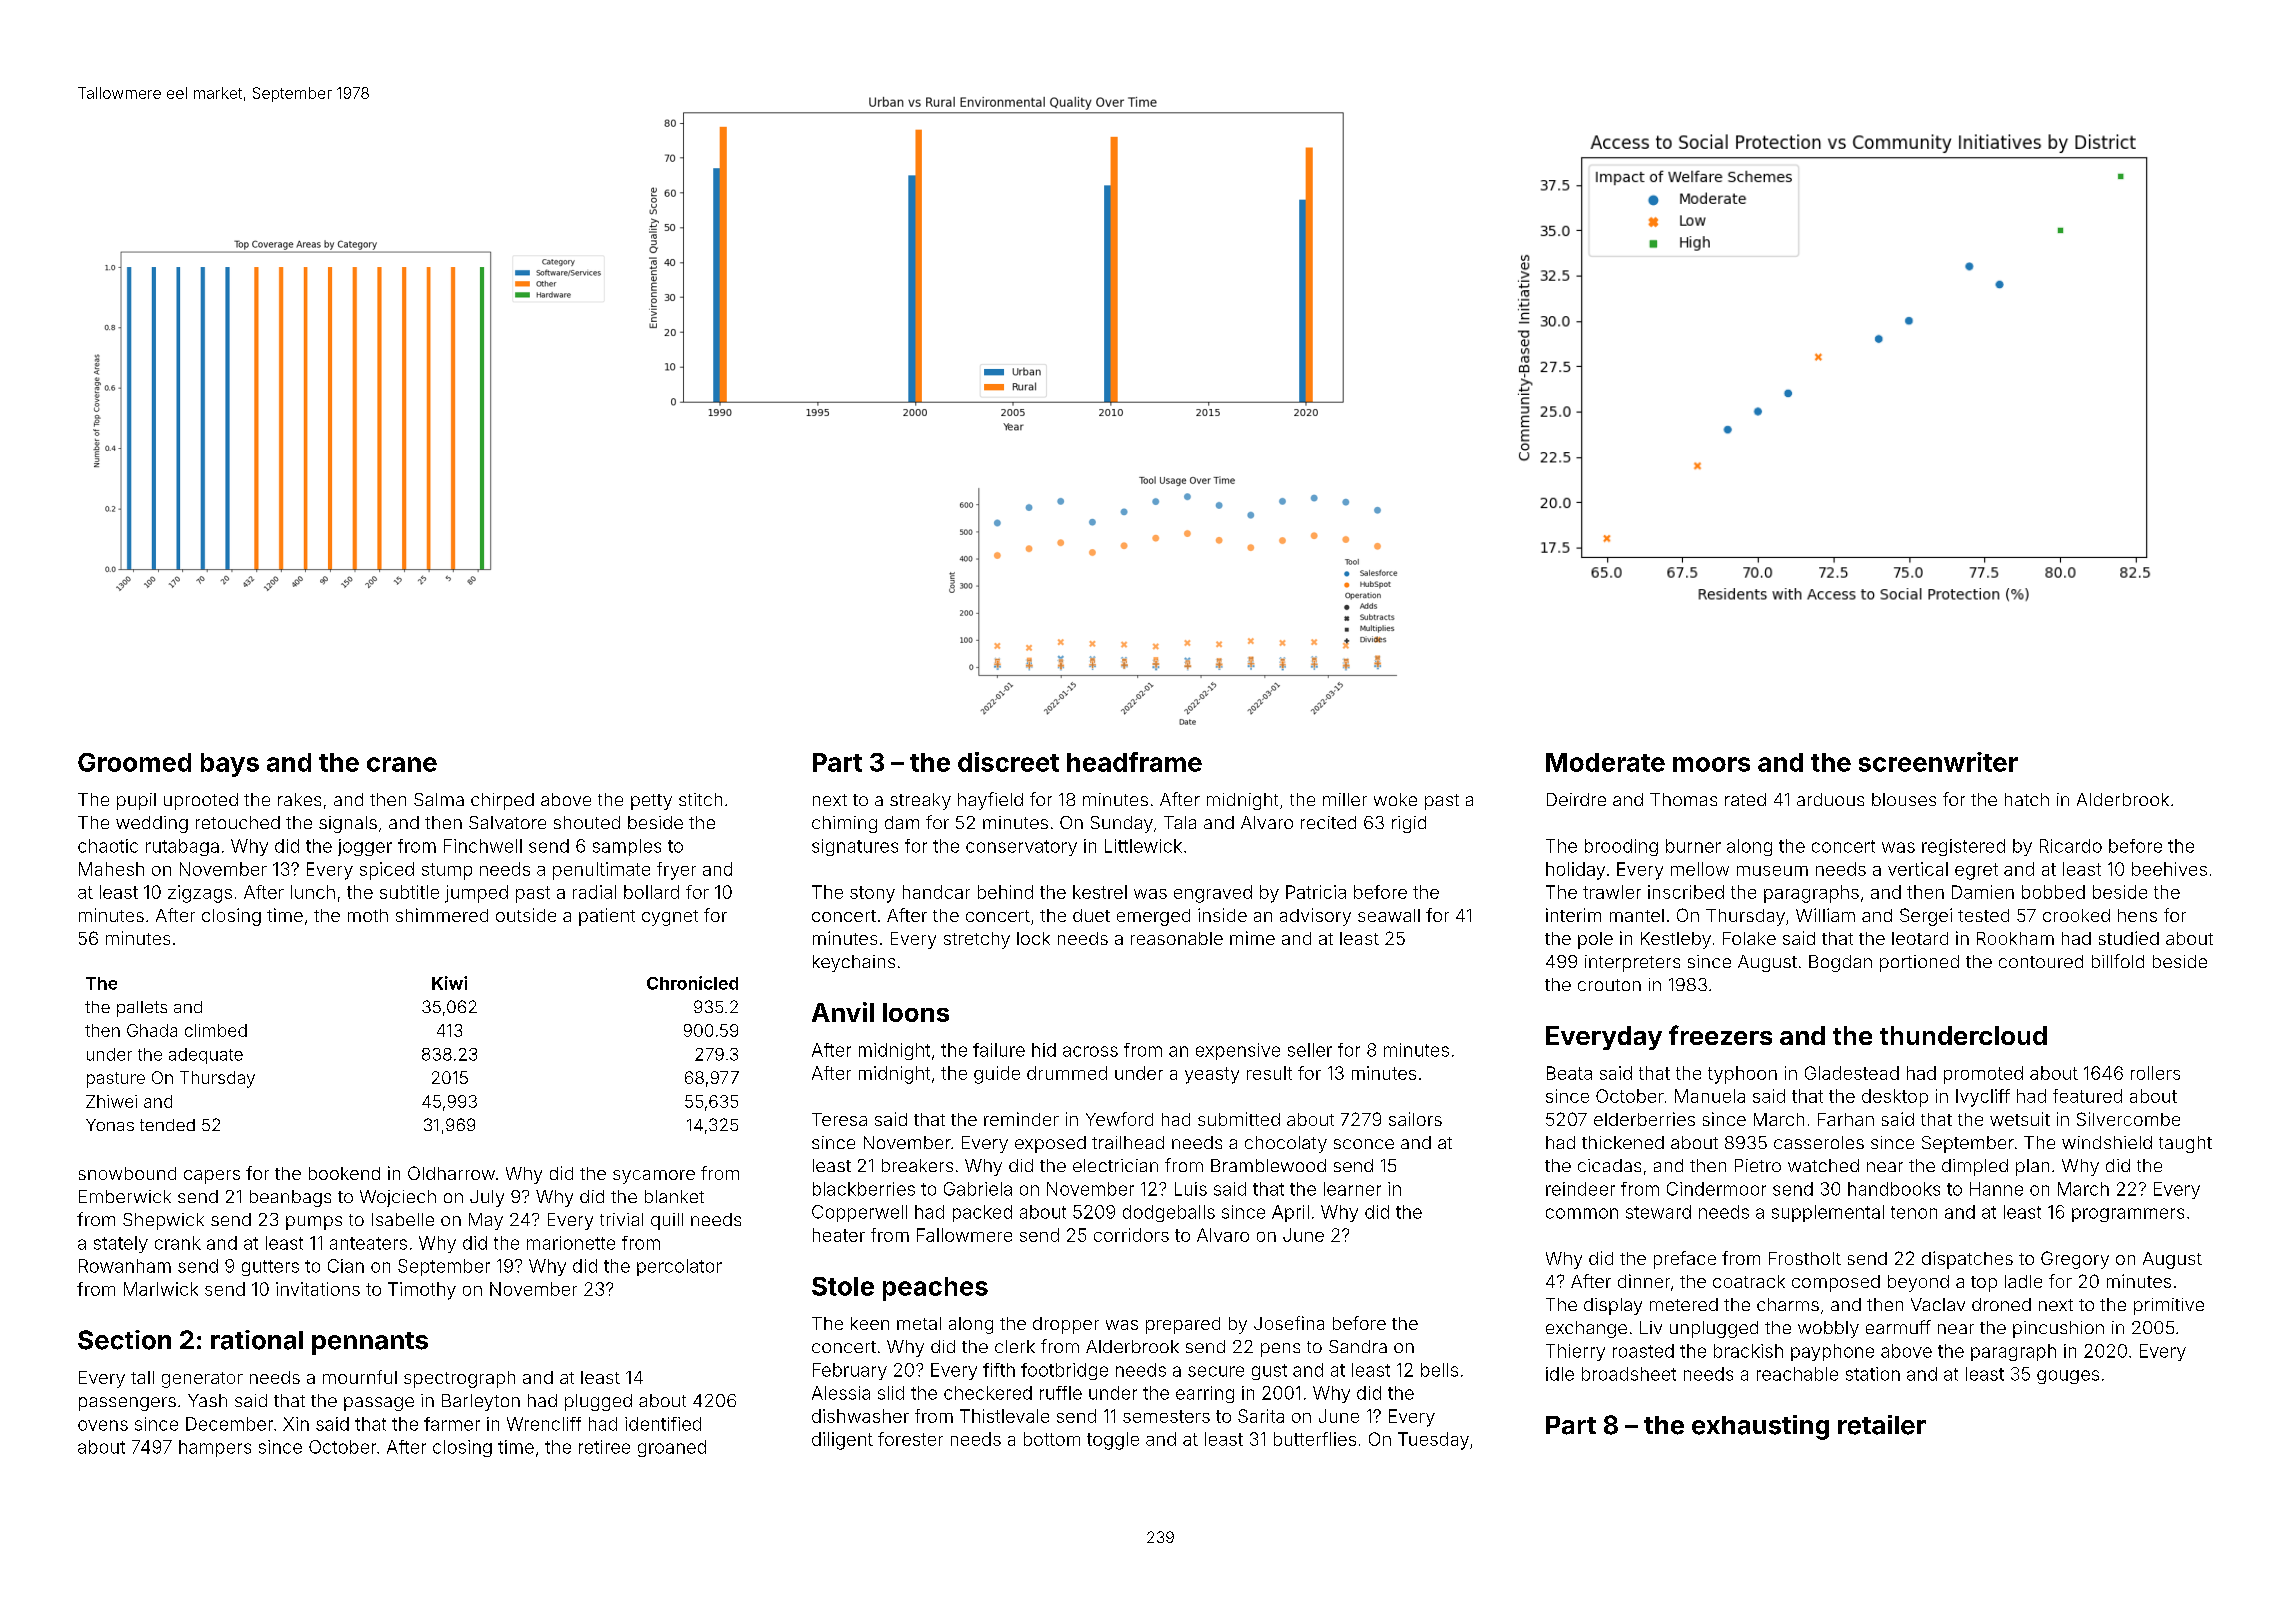 Image resolution: width=2292 pixels, height=1620 pixels. I want to click on Bogdan, so click(1840, 963).
